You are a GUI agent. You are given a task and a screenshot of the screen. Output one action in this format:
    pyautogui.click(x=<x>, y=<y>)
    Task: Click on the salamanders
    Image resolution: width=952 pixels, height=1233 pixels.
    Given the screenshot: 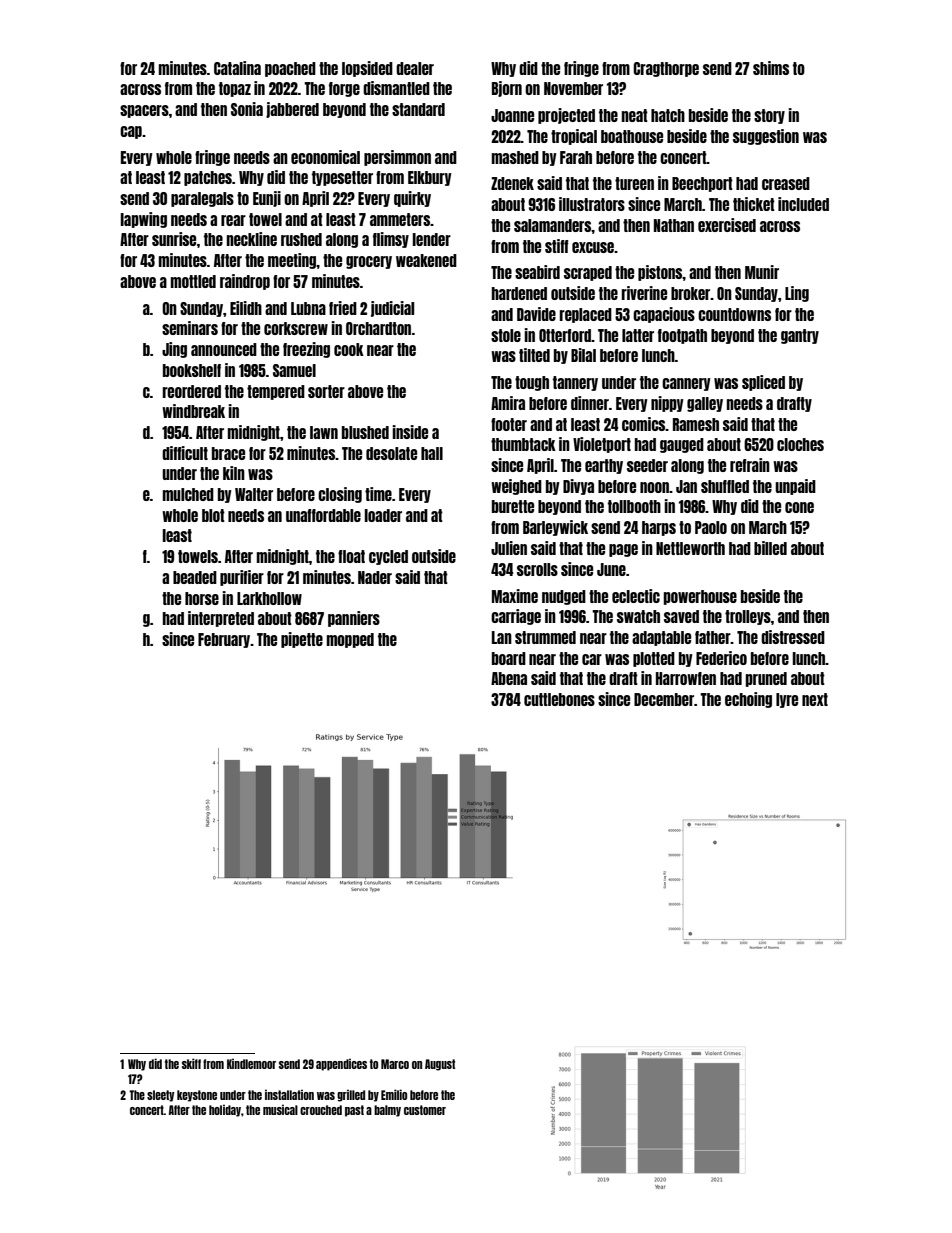 What is the action you would take?
    pyautogui.click(x=552, y=225)
